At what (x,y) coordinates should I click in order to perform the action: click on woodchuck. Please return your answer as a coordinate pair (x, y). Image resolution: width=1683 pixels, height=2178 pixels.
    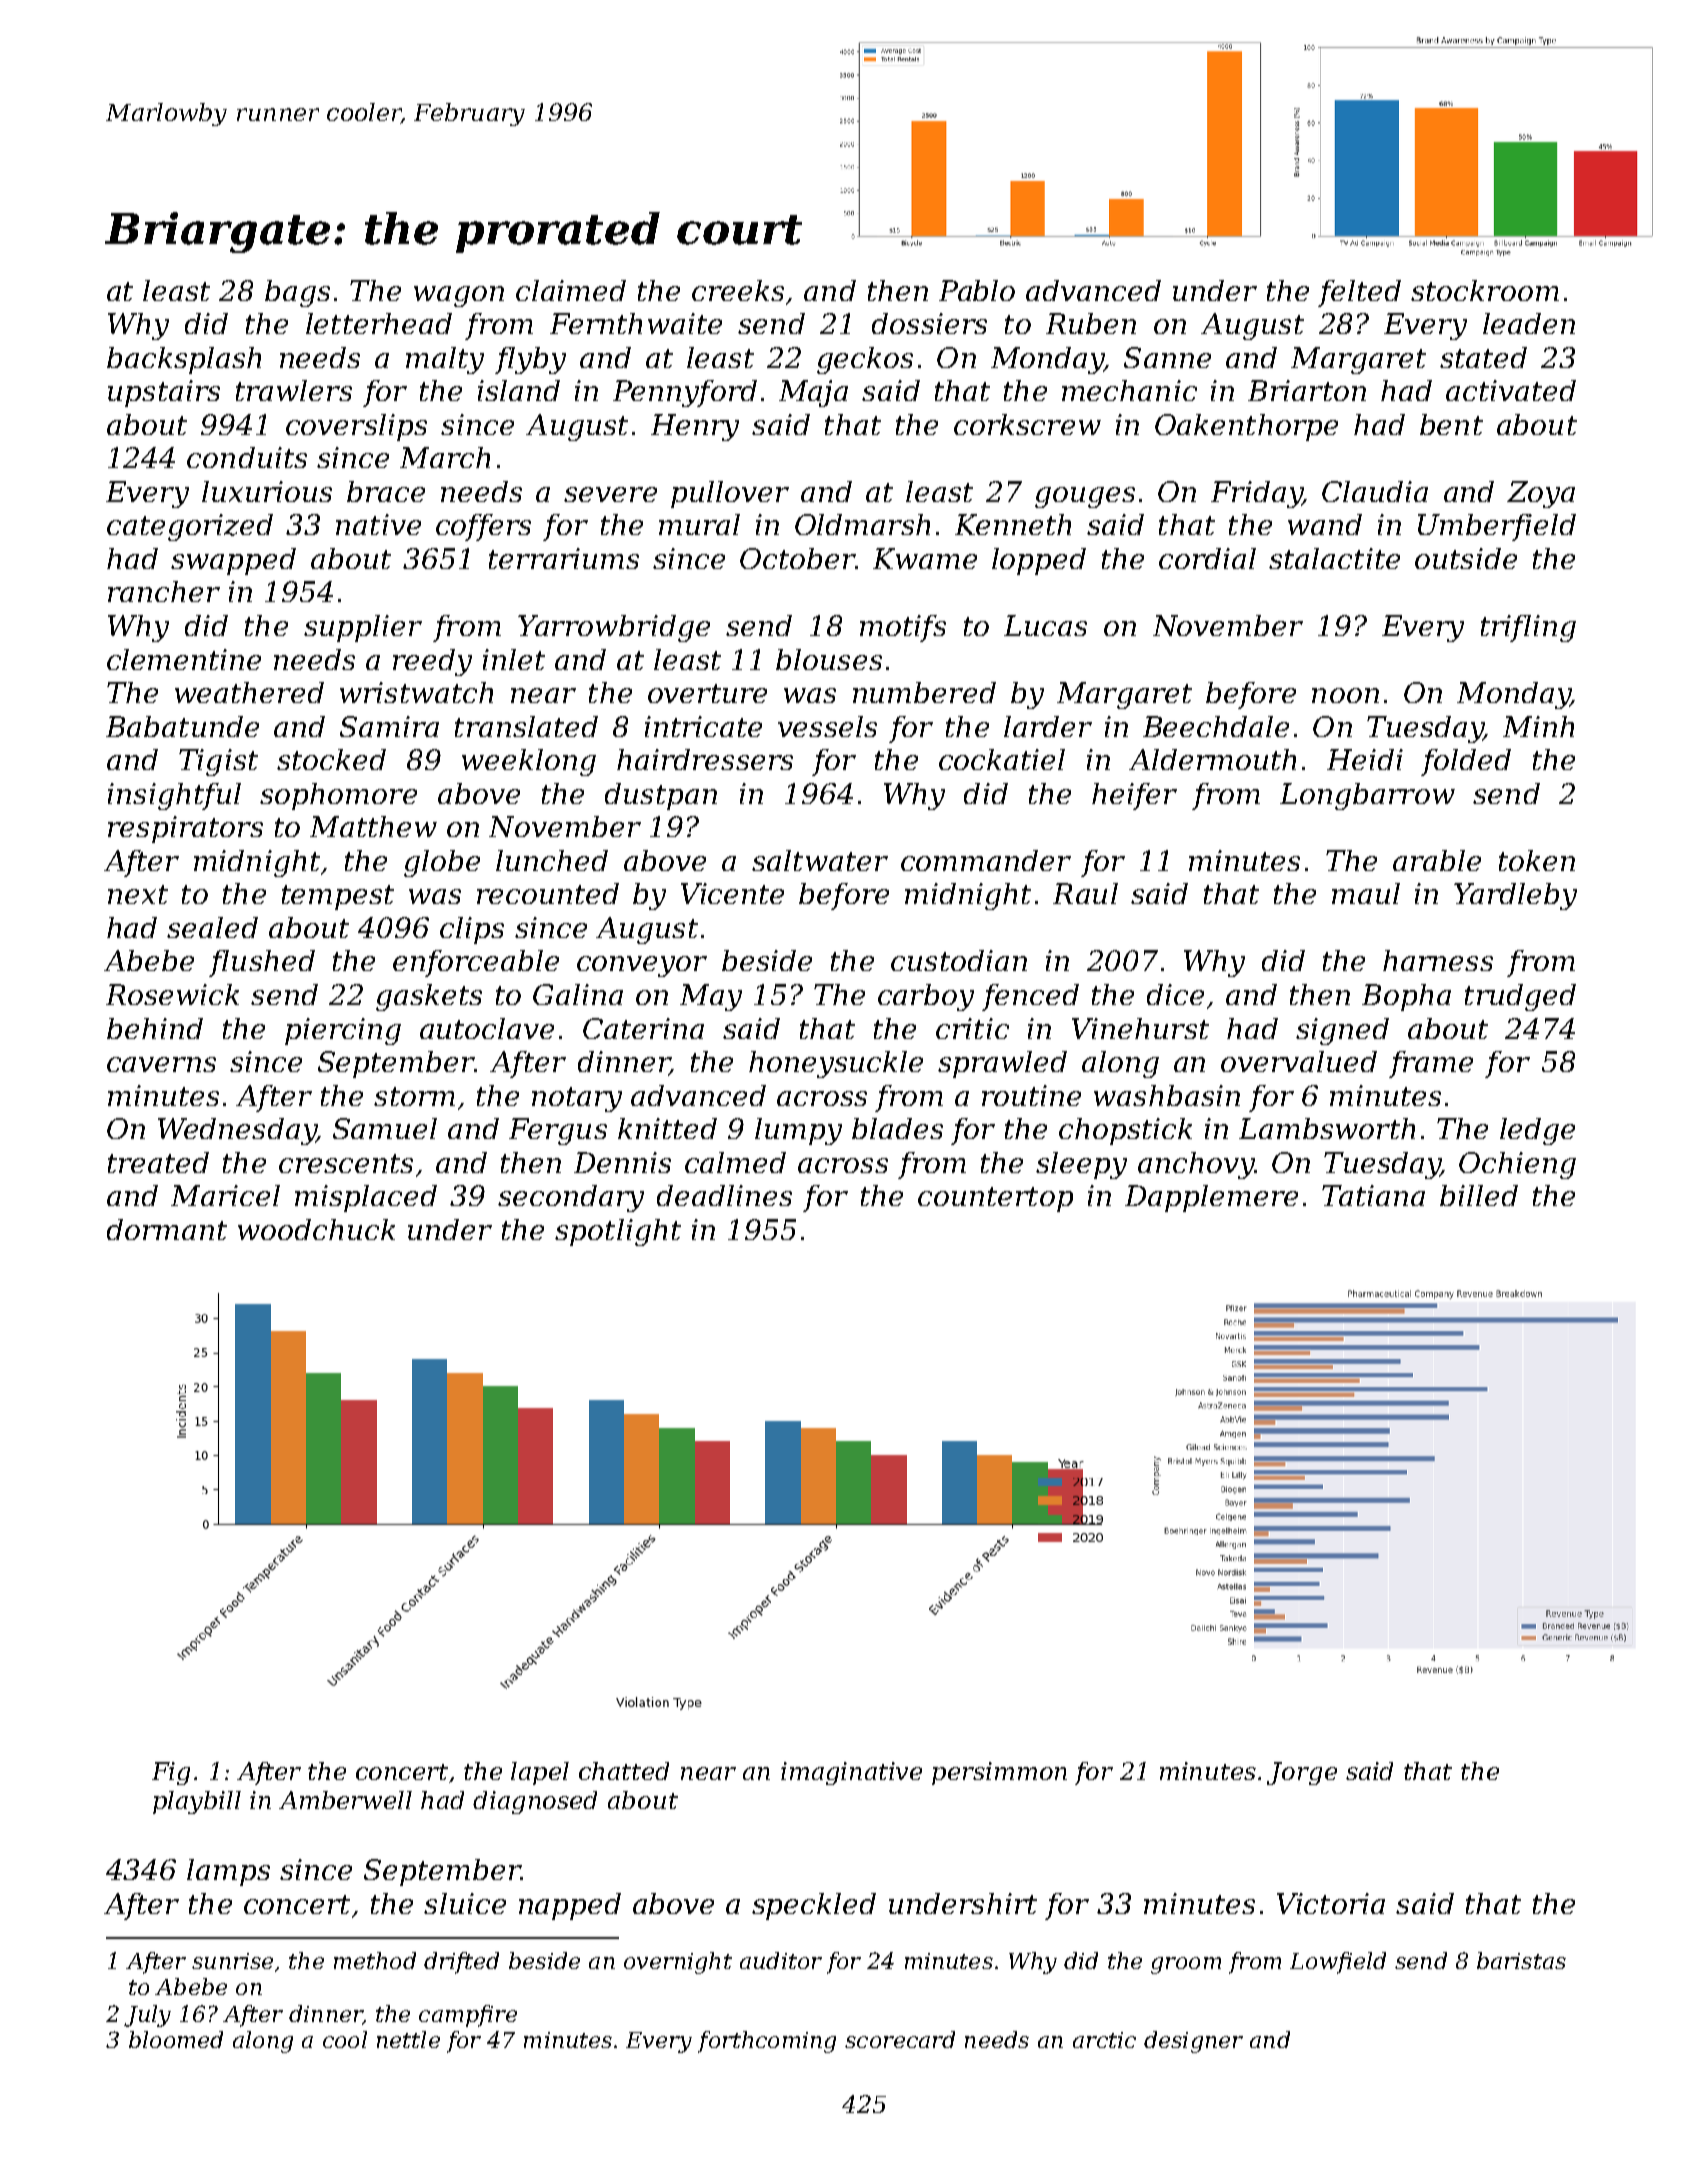
    Looking at the image, I should click on (316, 1229).
